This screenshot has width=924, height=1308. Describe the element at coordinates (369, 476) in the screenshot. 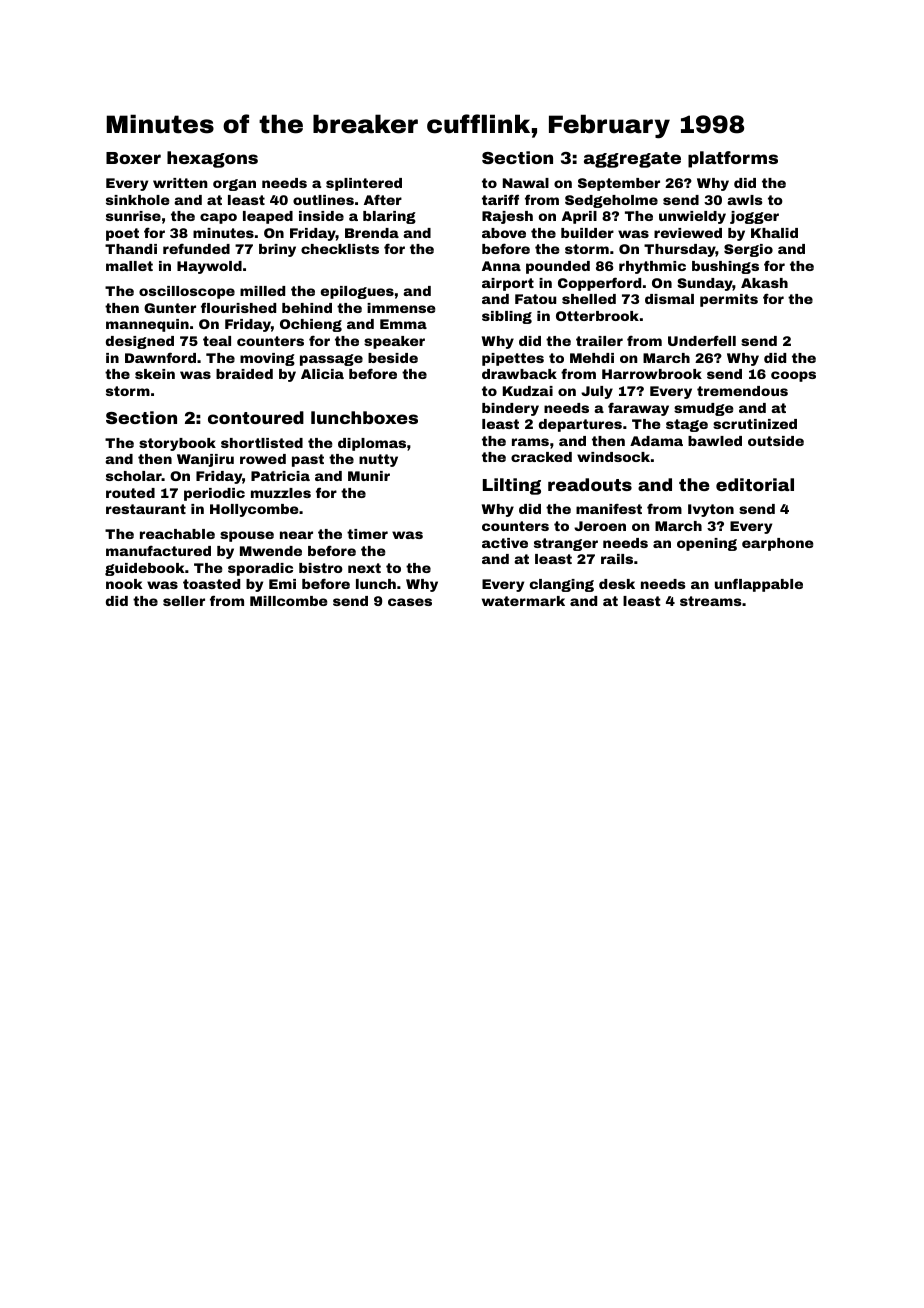

I see `Munir` at that location.
